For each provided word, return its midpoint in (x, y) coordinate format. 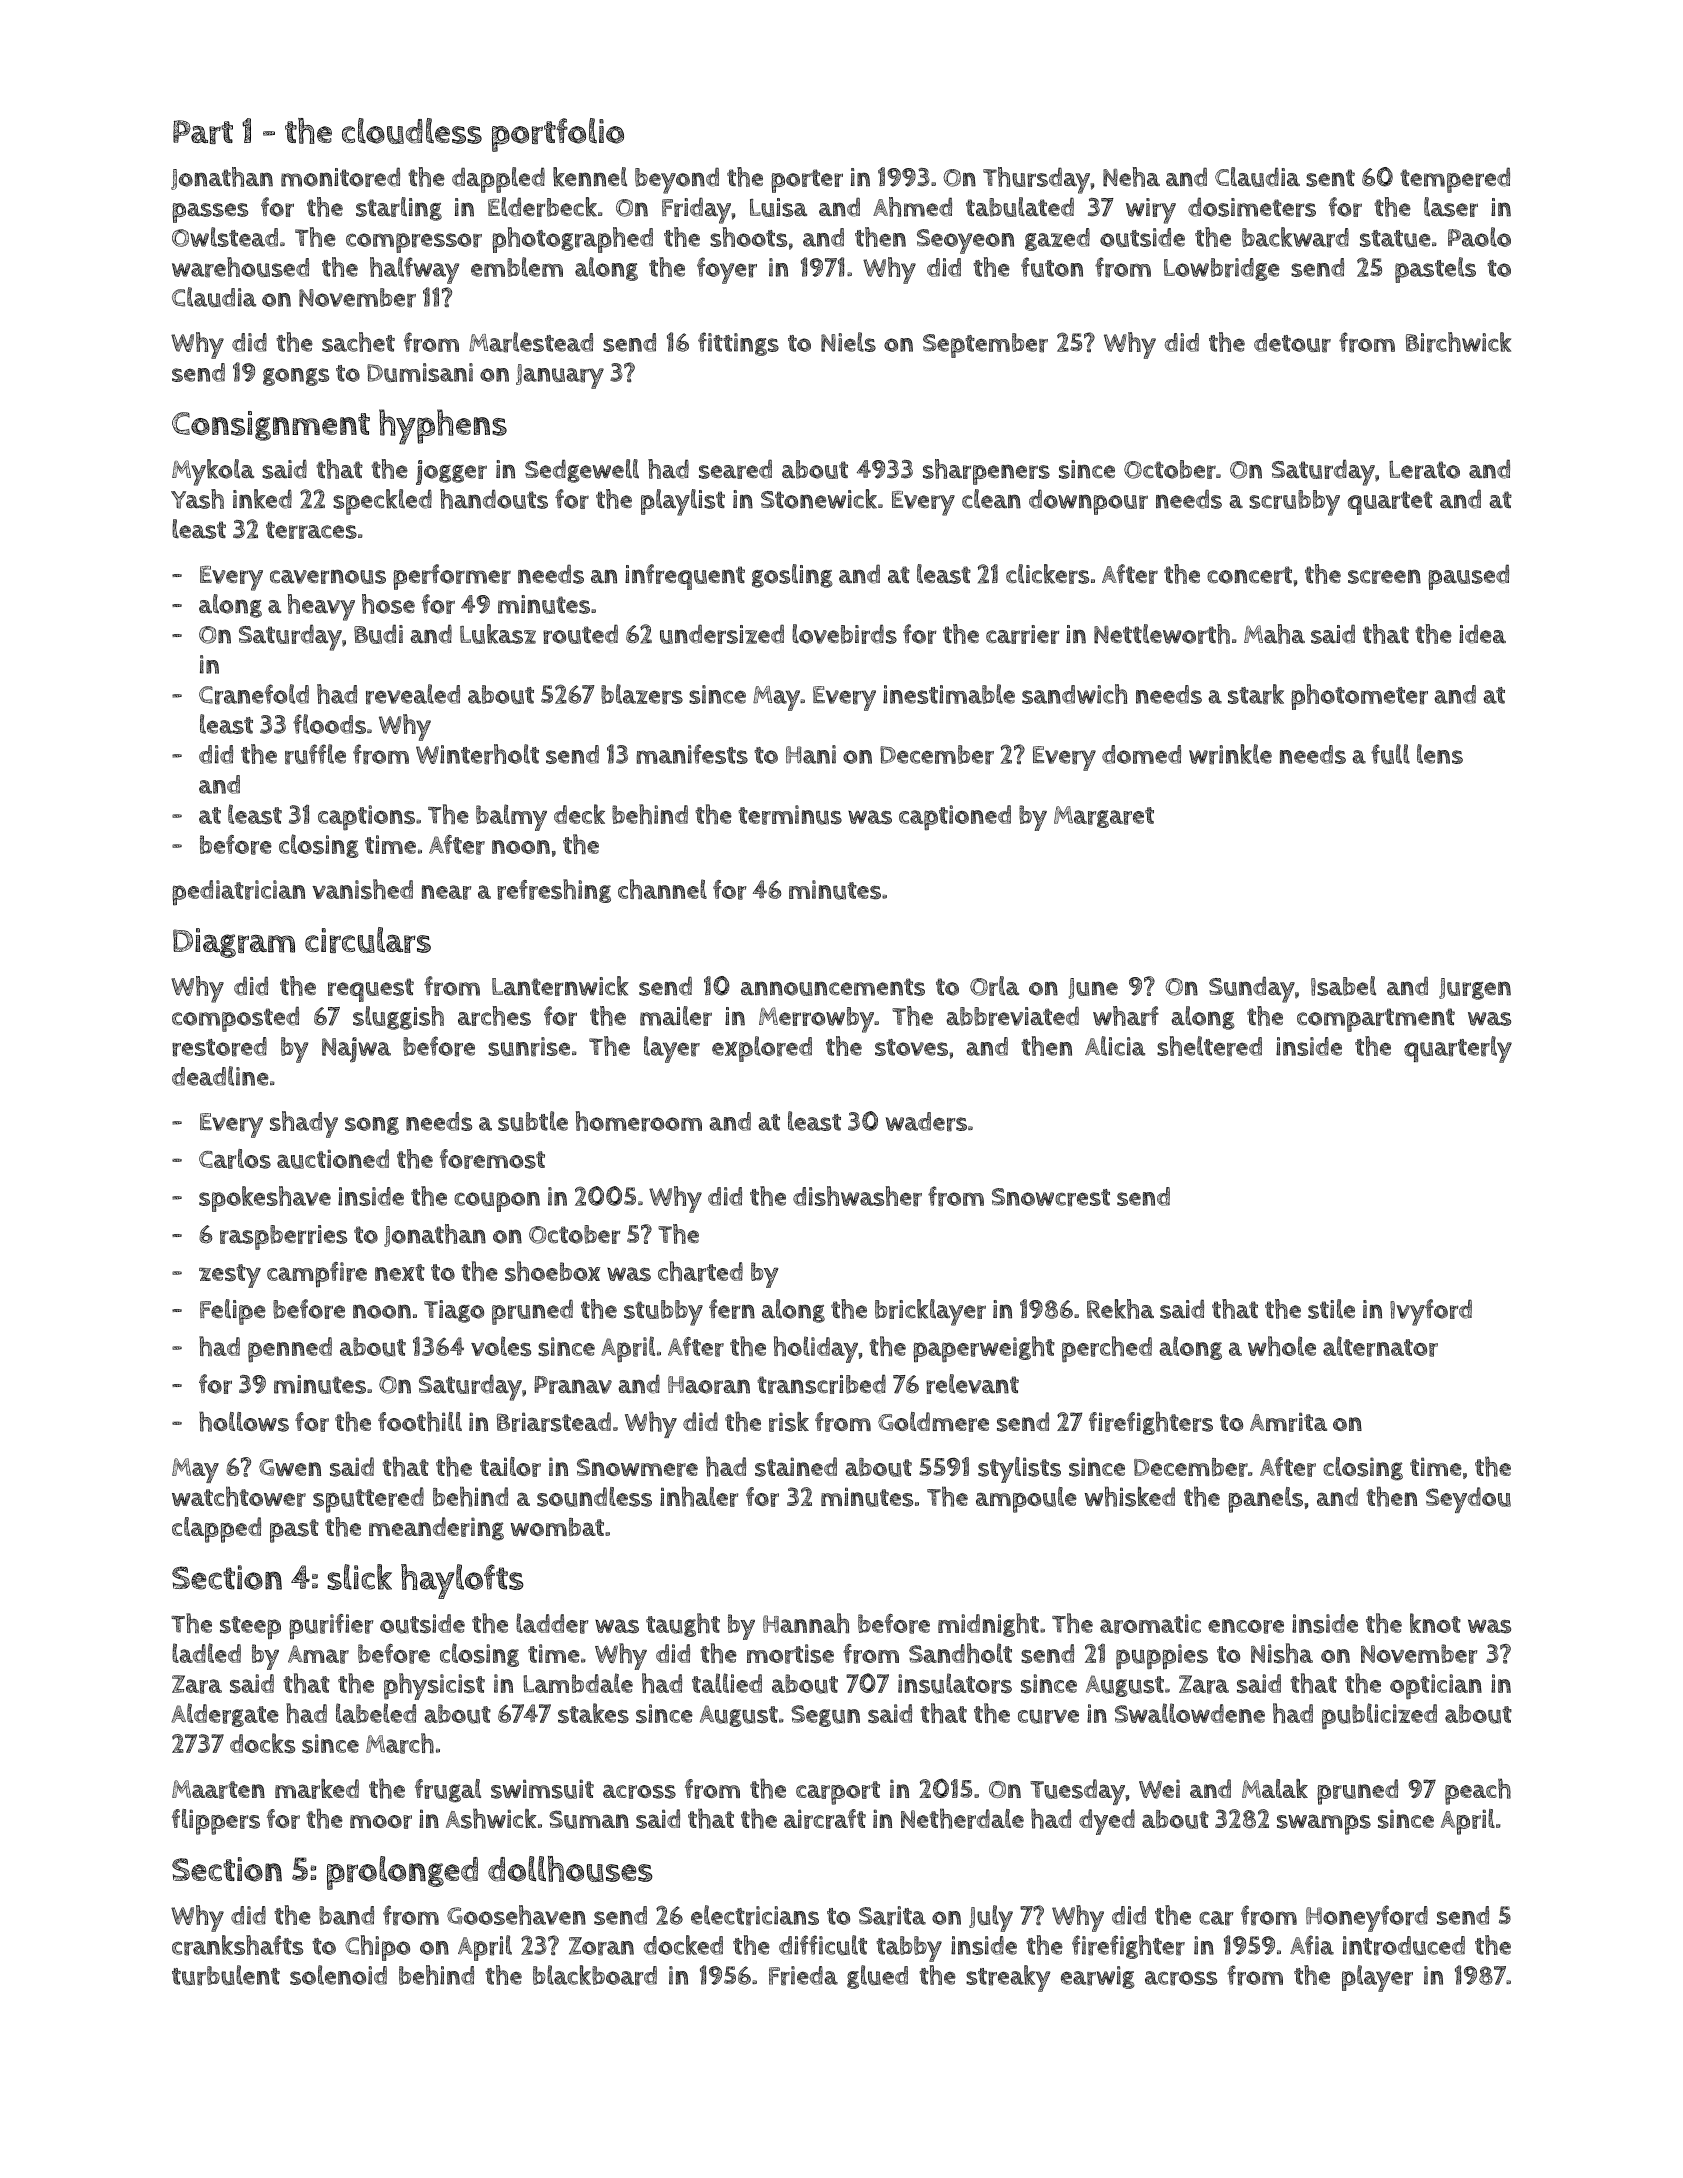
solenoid (338, 1975)
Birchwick (1458, 342)
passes (210, 213)
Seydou (1468, 1500)
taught (683, 1625)
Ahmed (912, 207)
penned (290, 1349)
